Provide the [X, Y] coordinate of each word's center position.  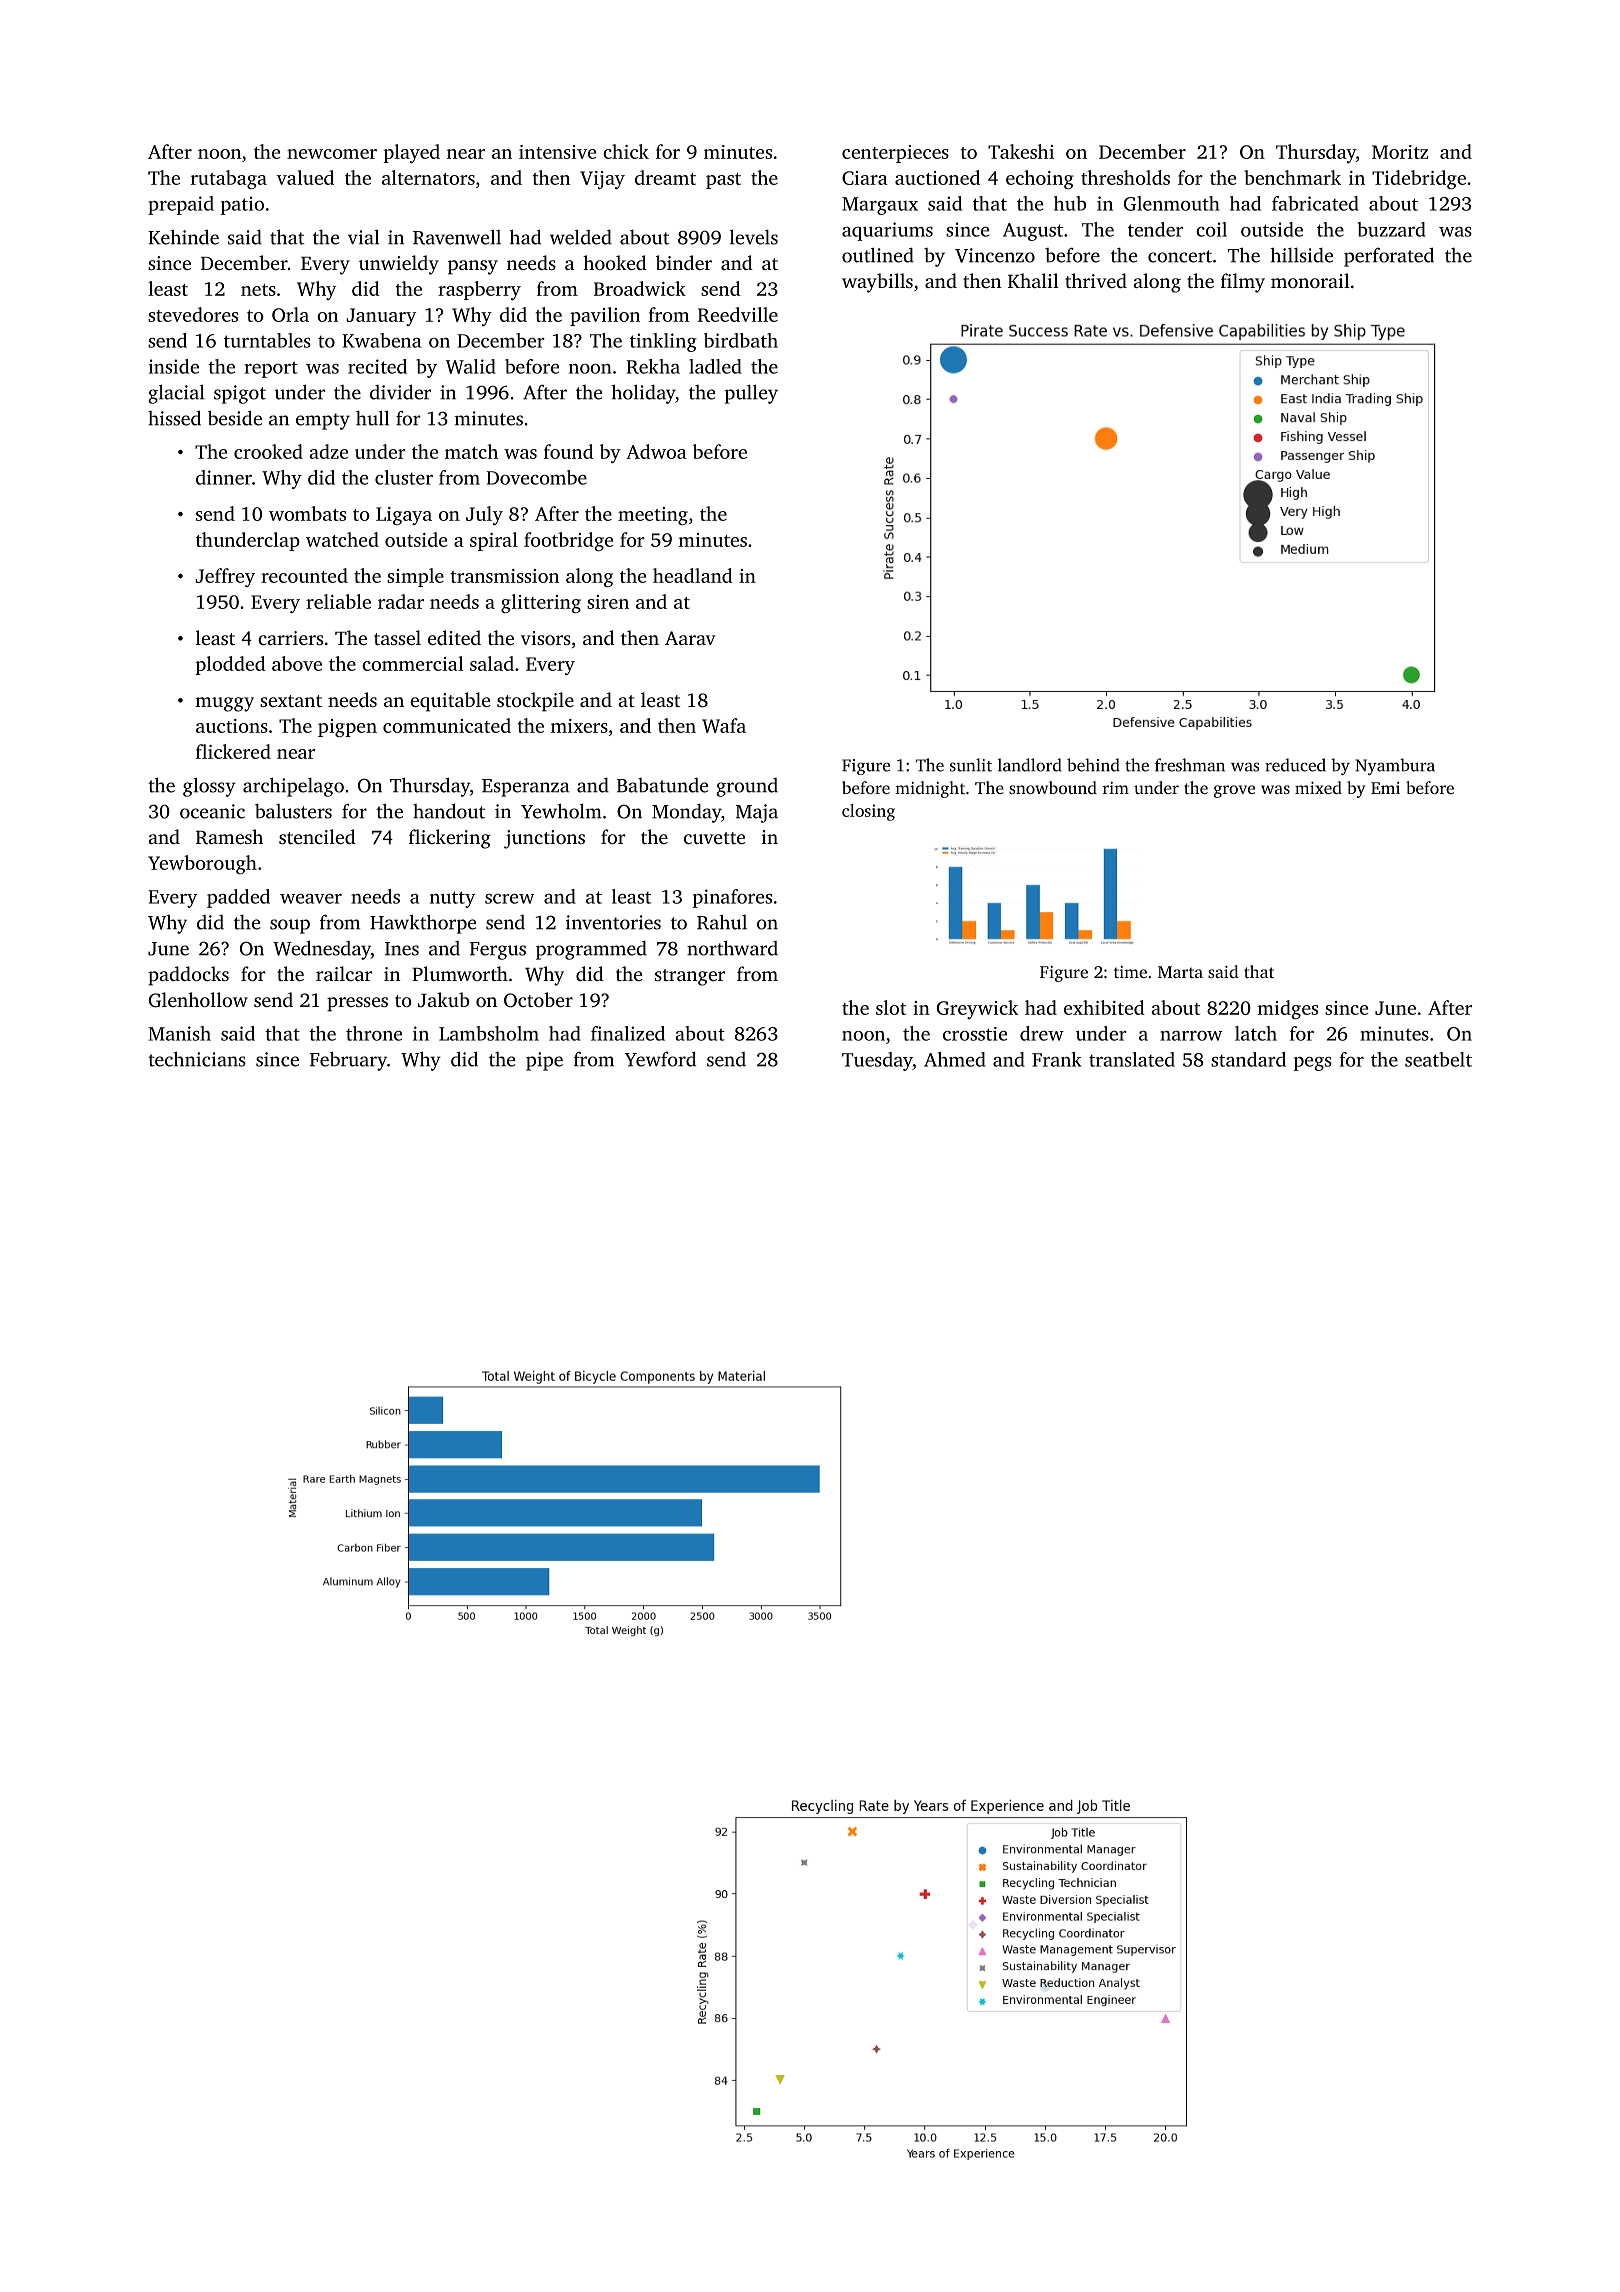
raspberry [479, 290]
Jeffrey [225, 577]
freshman [1190, 765]
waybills [877, 283]
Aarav [690, 638]
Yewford [660, 1059]
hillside [1301, 255]
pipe [544, 1061]
